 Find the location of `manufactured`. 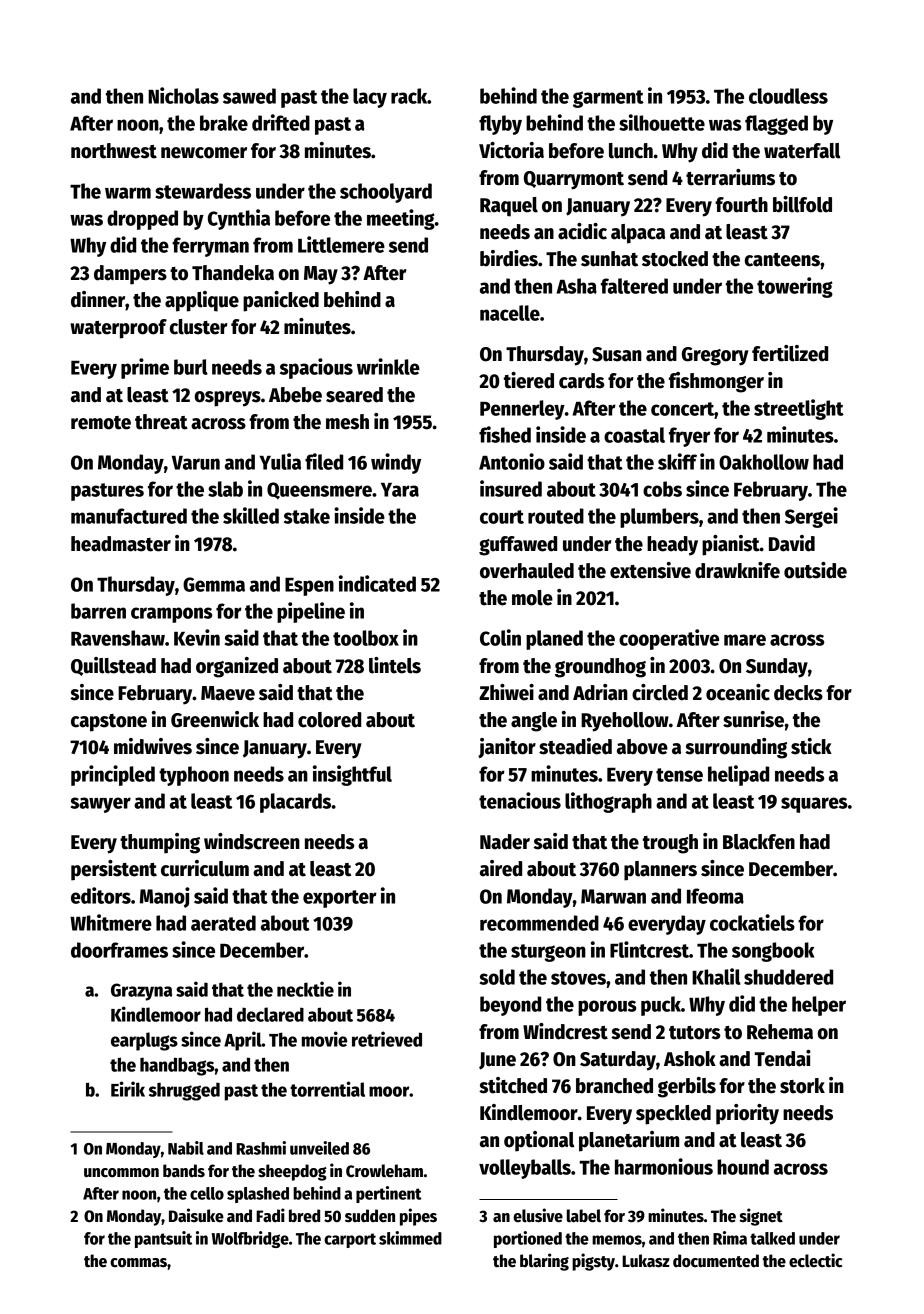

manufactured is located at coordinates (129, 516).
